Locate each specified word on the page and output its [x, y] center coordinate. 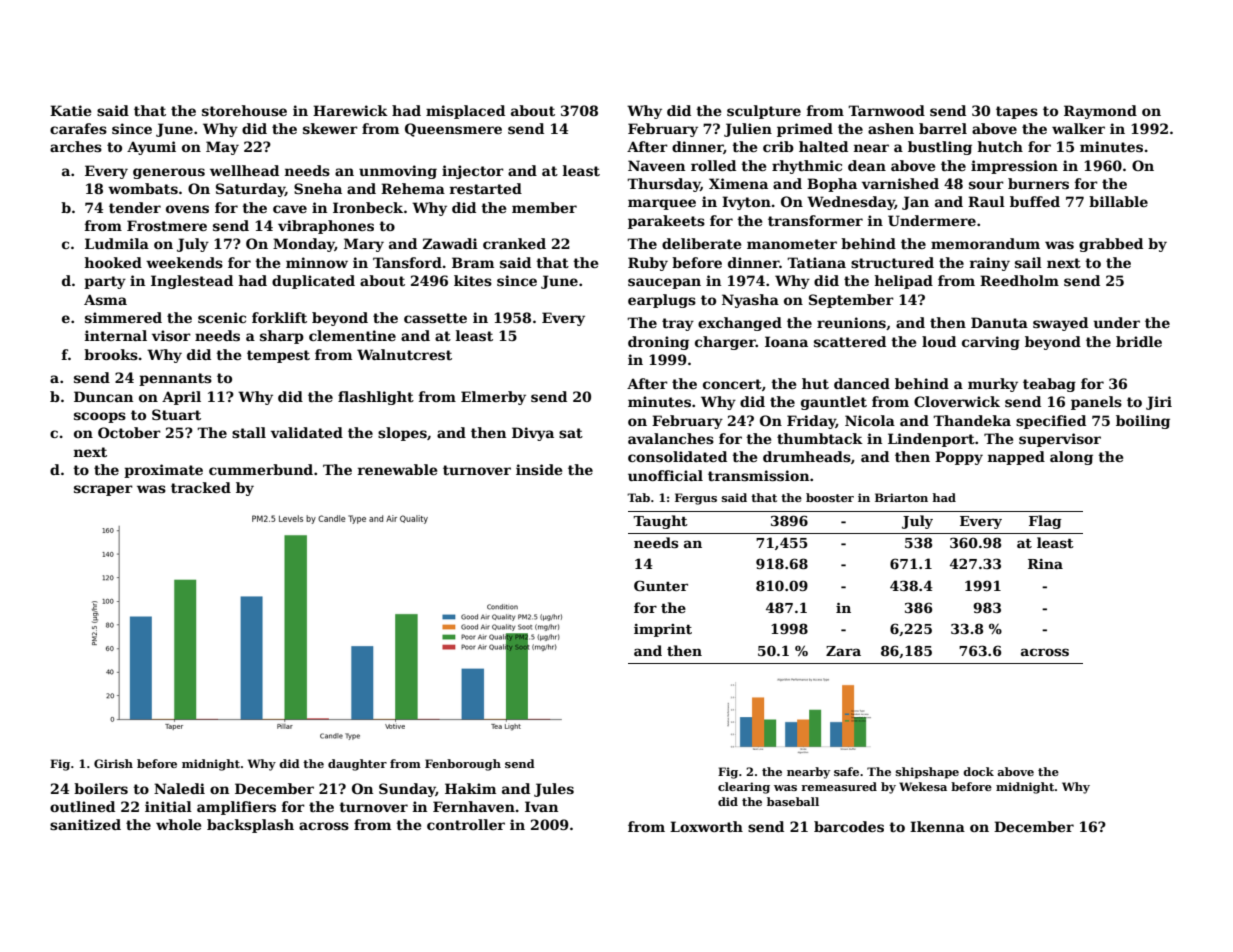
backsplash [250, 826]
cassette [435, 318]
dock [978, 771]
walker [1078, 128]
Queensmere [453, 130]
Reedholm [1019, 280]
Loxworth [706, 826]
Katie [70, 110]
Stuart [176, 414]
